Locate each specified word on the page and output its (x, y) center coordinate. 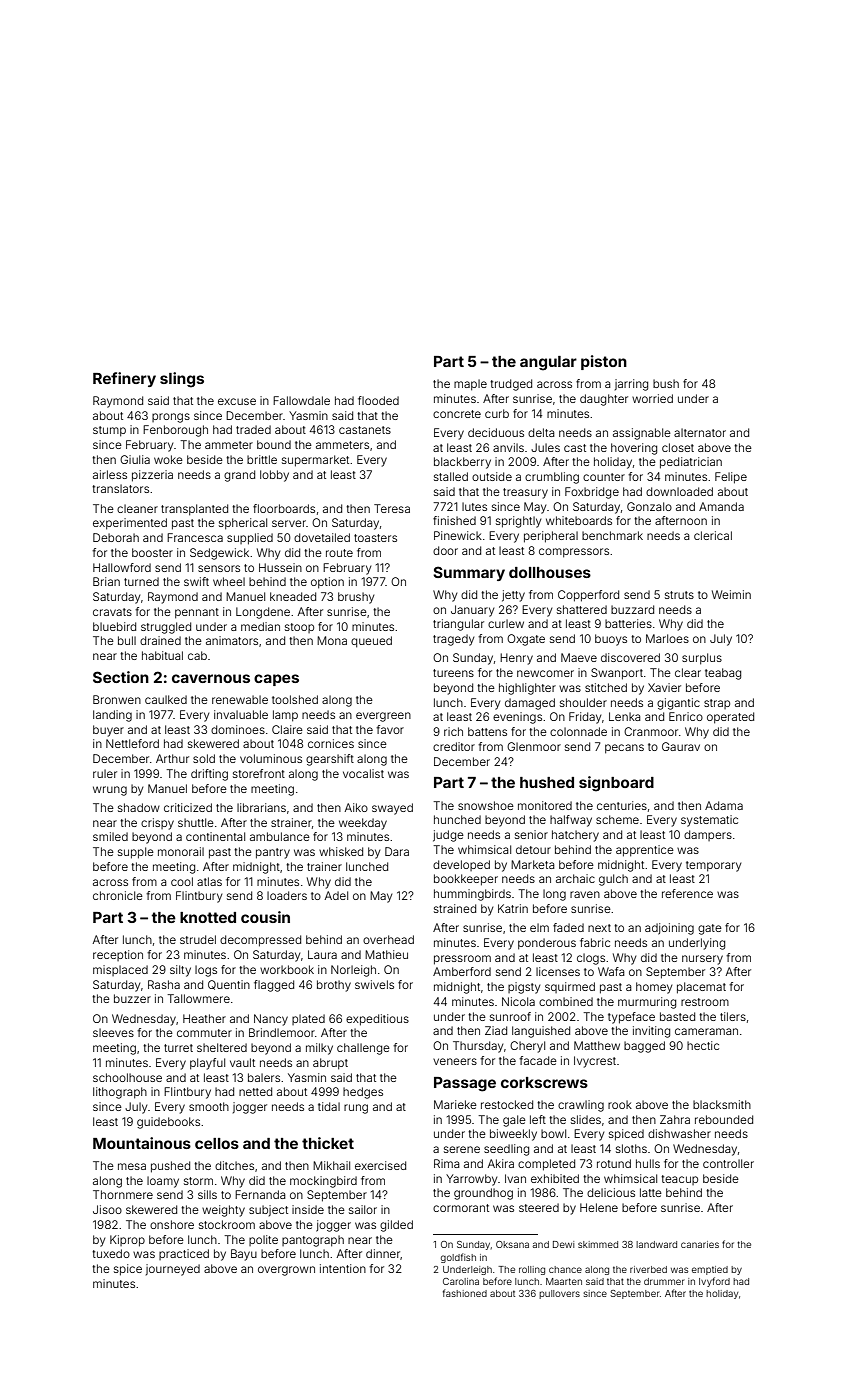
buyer (108, 731)
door (445, 550)
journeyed (173, 1270)
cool (182, 881)
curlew (506, 623)
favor (390, 729)
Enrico (686, 716)
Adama (724, 805)
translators (120, 488)
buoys (611, 640)
